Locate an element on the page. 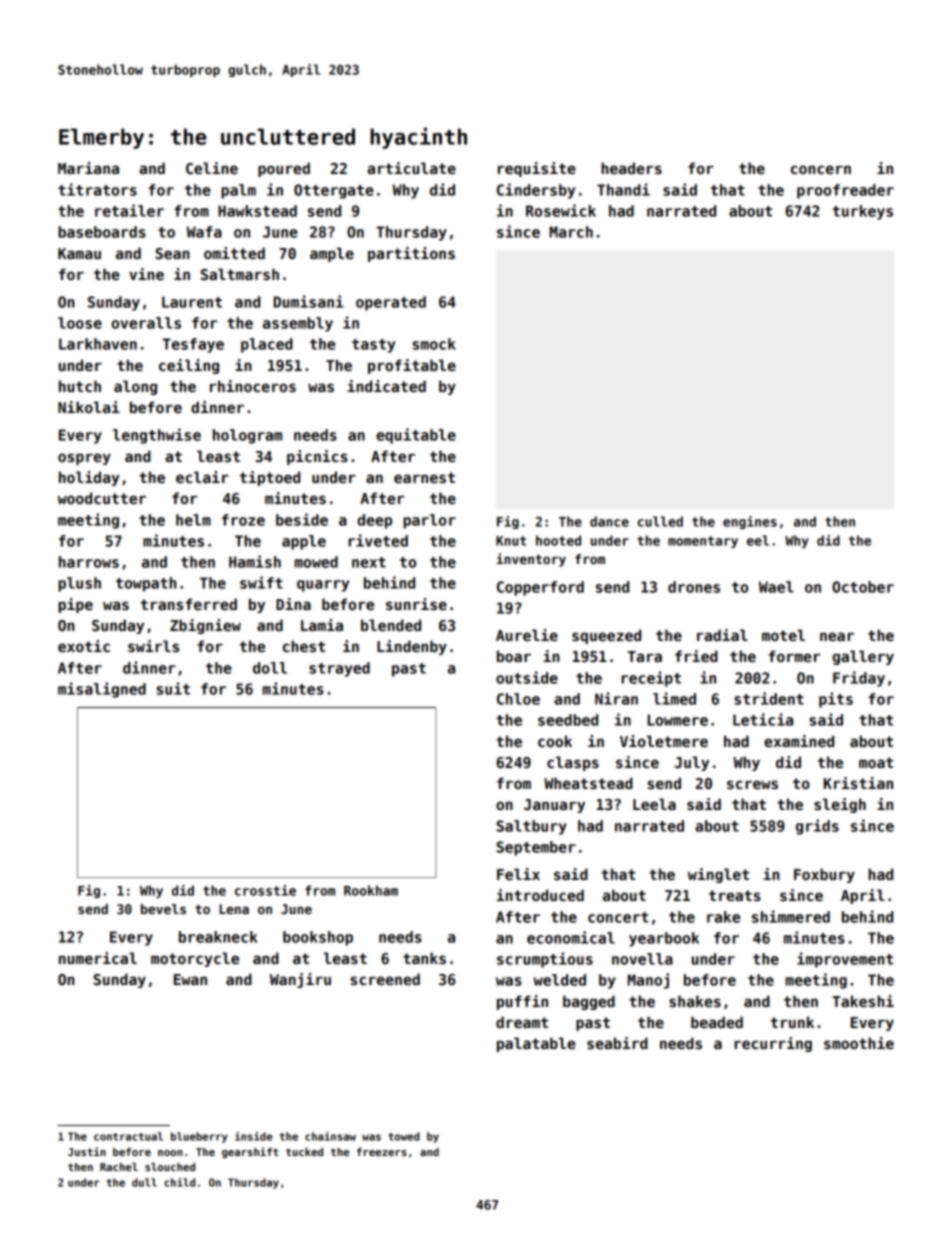 The image size is (952, 1233). articulate is located at coordinates (411, 168).
